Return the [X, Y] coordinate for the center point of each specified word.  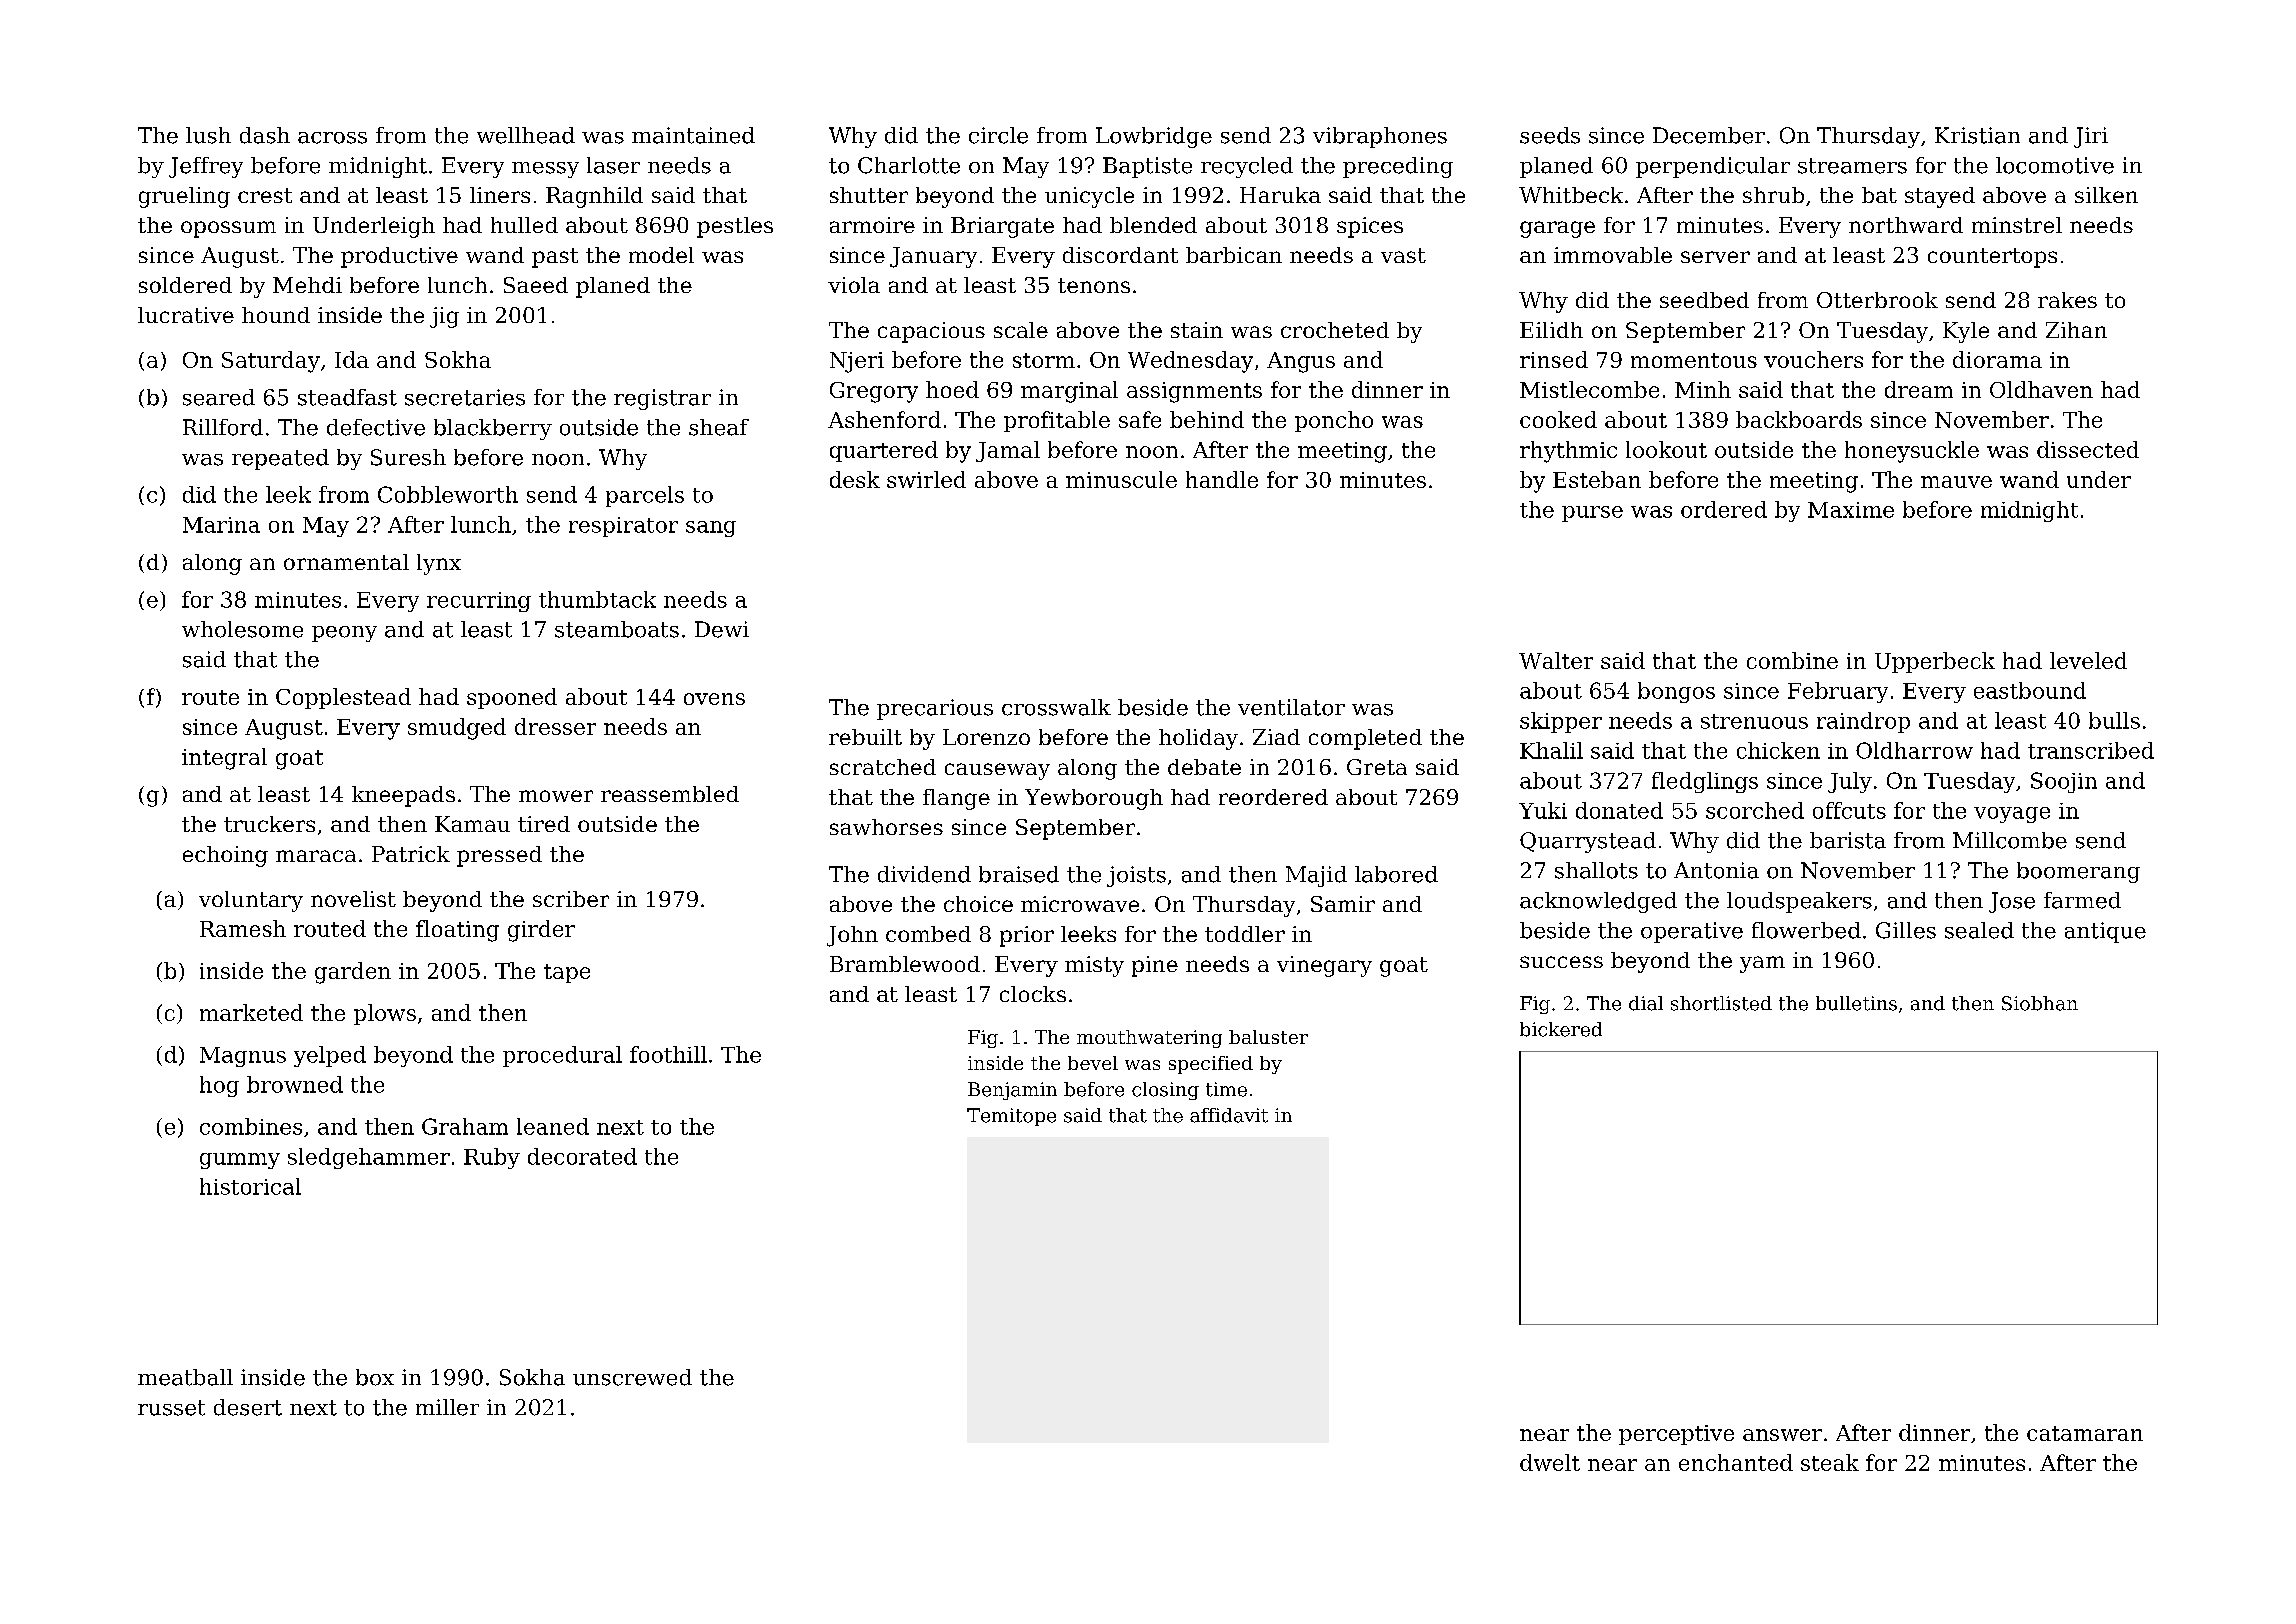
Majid [1316, 876]
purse [1592, 514]
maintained [693, 135]
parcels [645, 496]
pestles [735, 227]
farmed [2082, 900]
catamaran [2085, 1433]
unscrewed [632, 1377]
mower [556, 796]
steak [1830, 1462]
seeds [1550, 135]
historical [250, 1186]
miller [447, 1407]
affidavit [1229, 1115]
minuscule [1121, 479]
